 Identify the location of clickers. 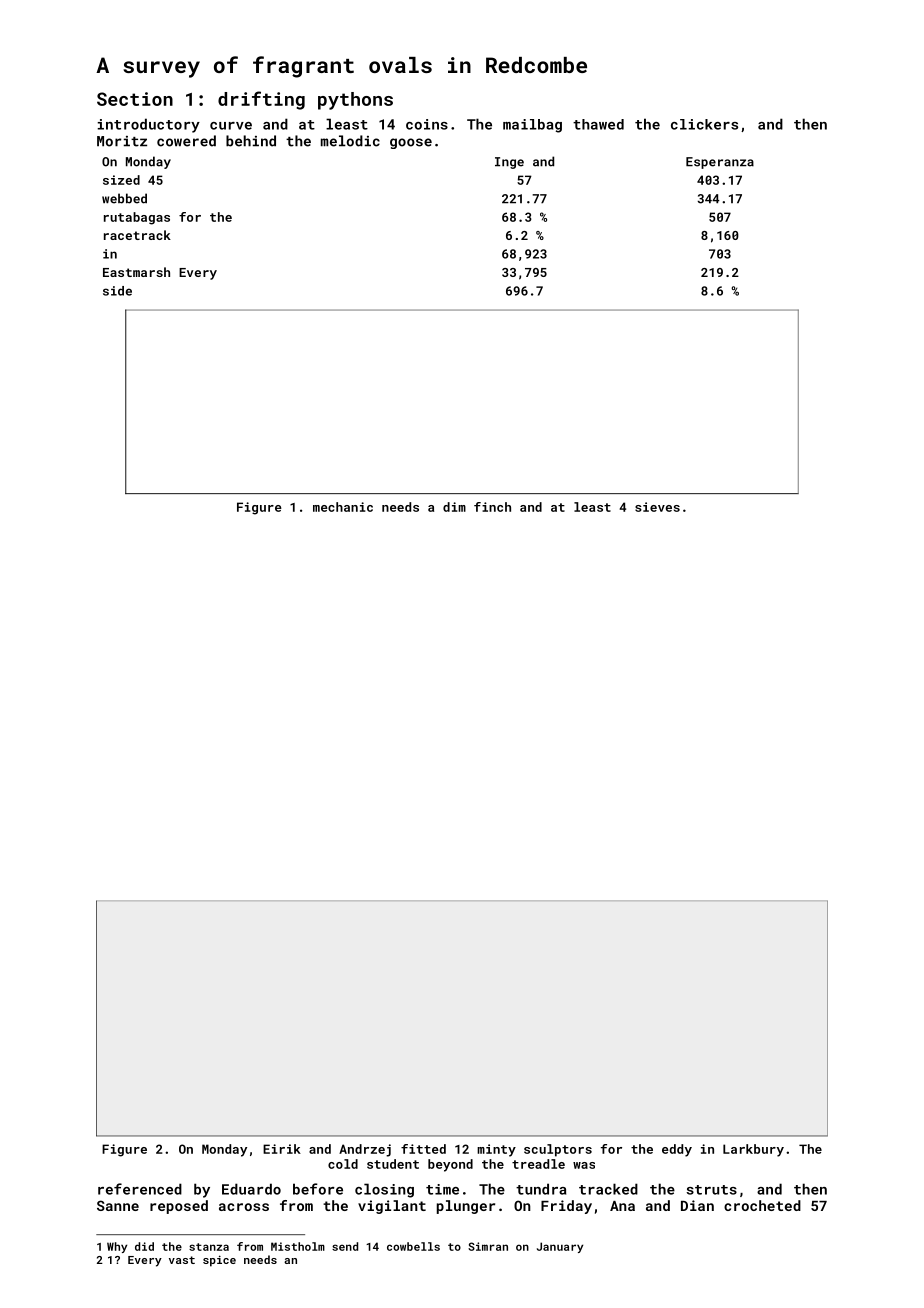
(704, 124).
